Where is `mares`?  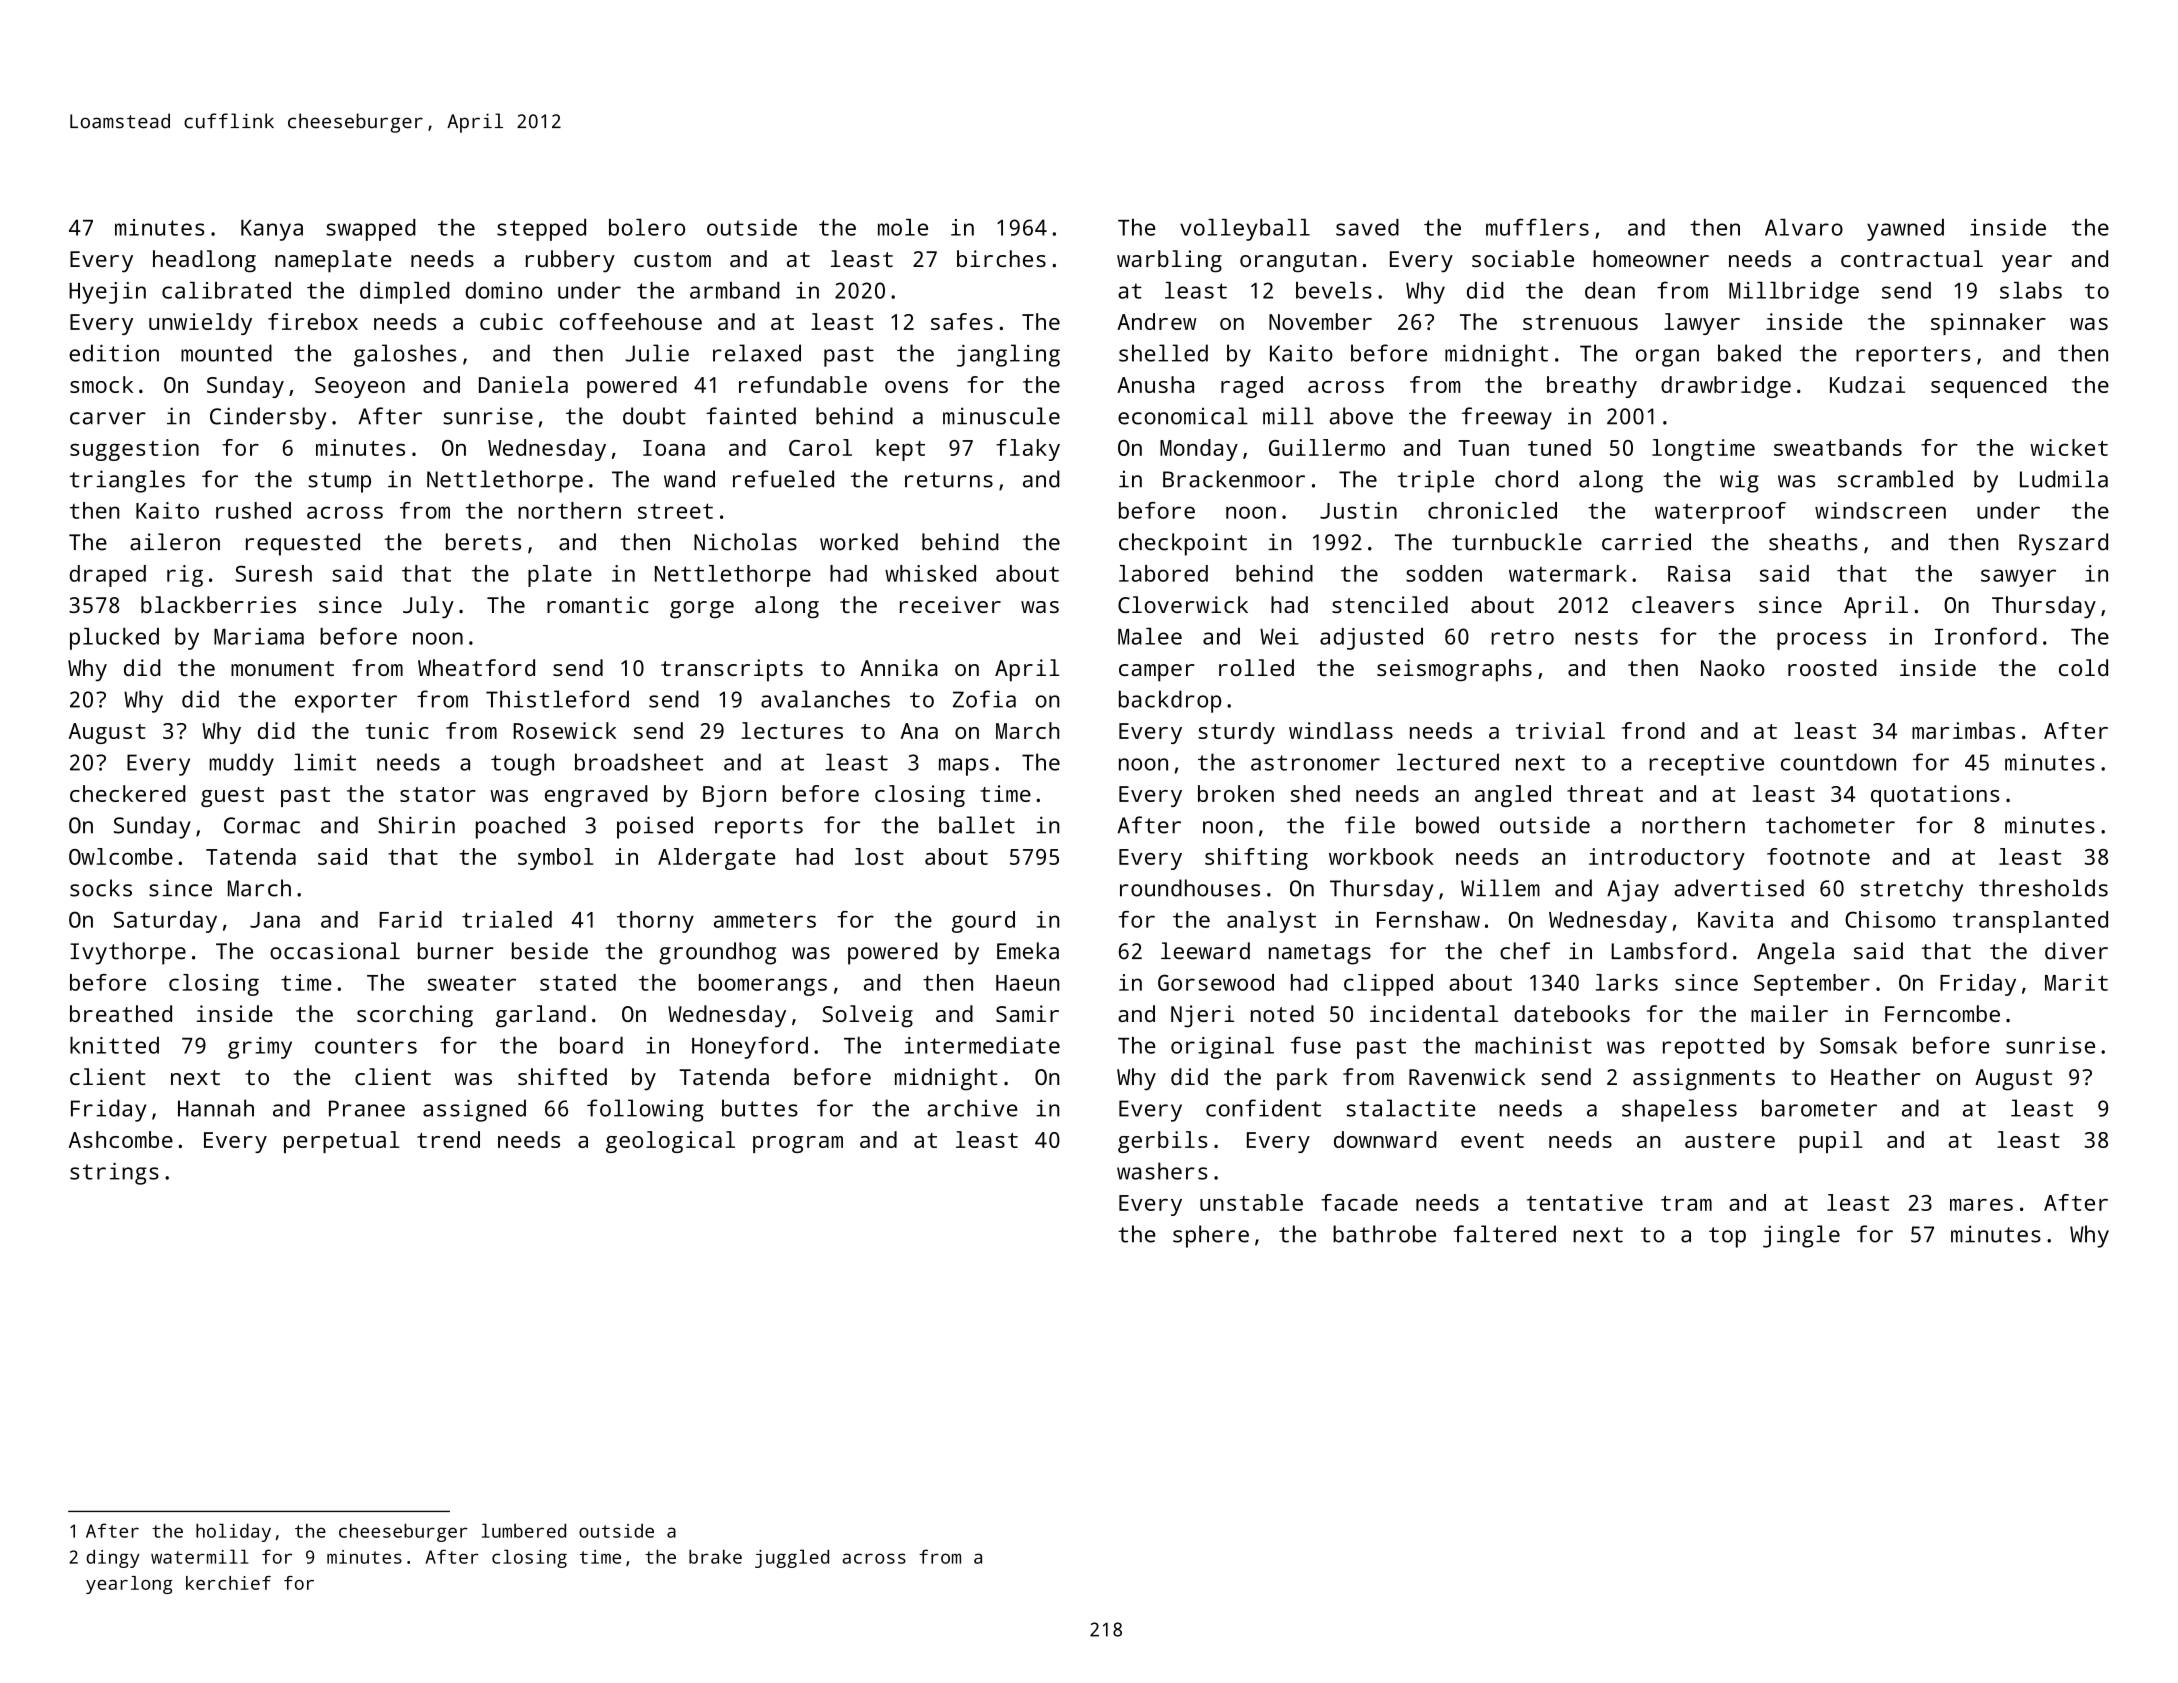
mares is located at coordinates (1981, 1205).
